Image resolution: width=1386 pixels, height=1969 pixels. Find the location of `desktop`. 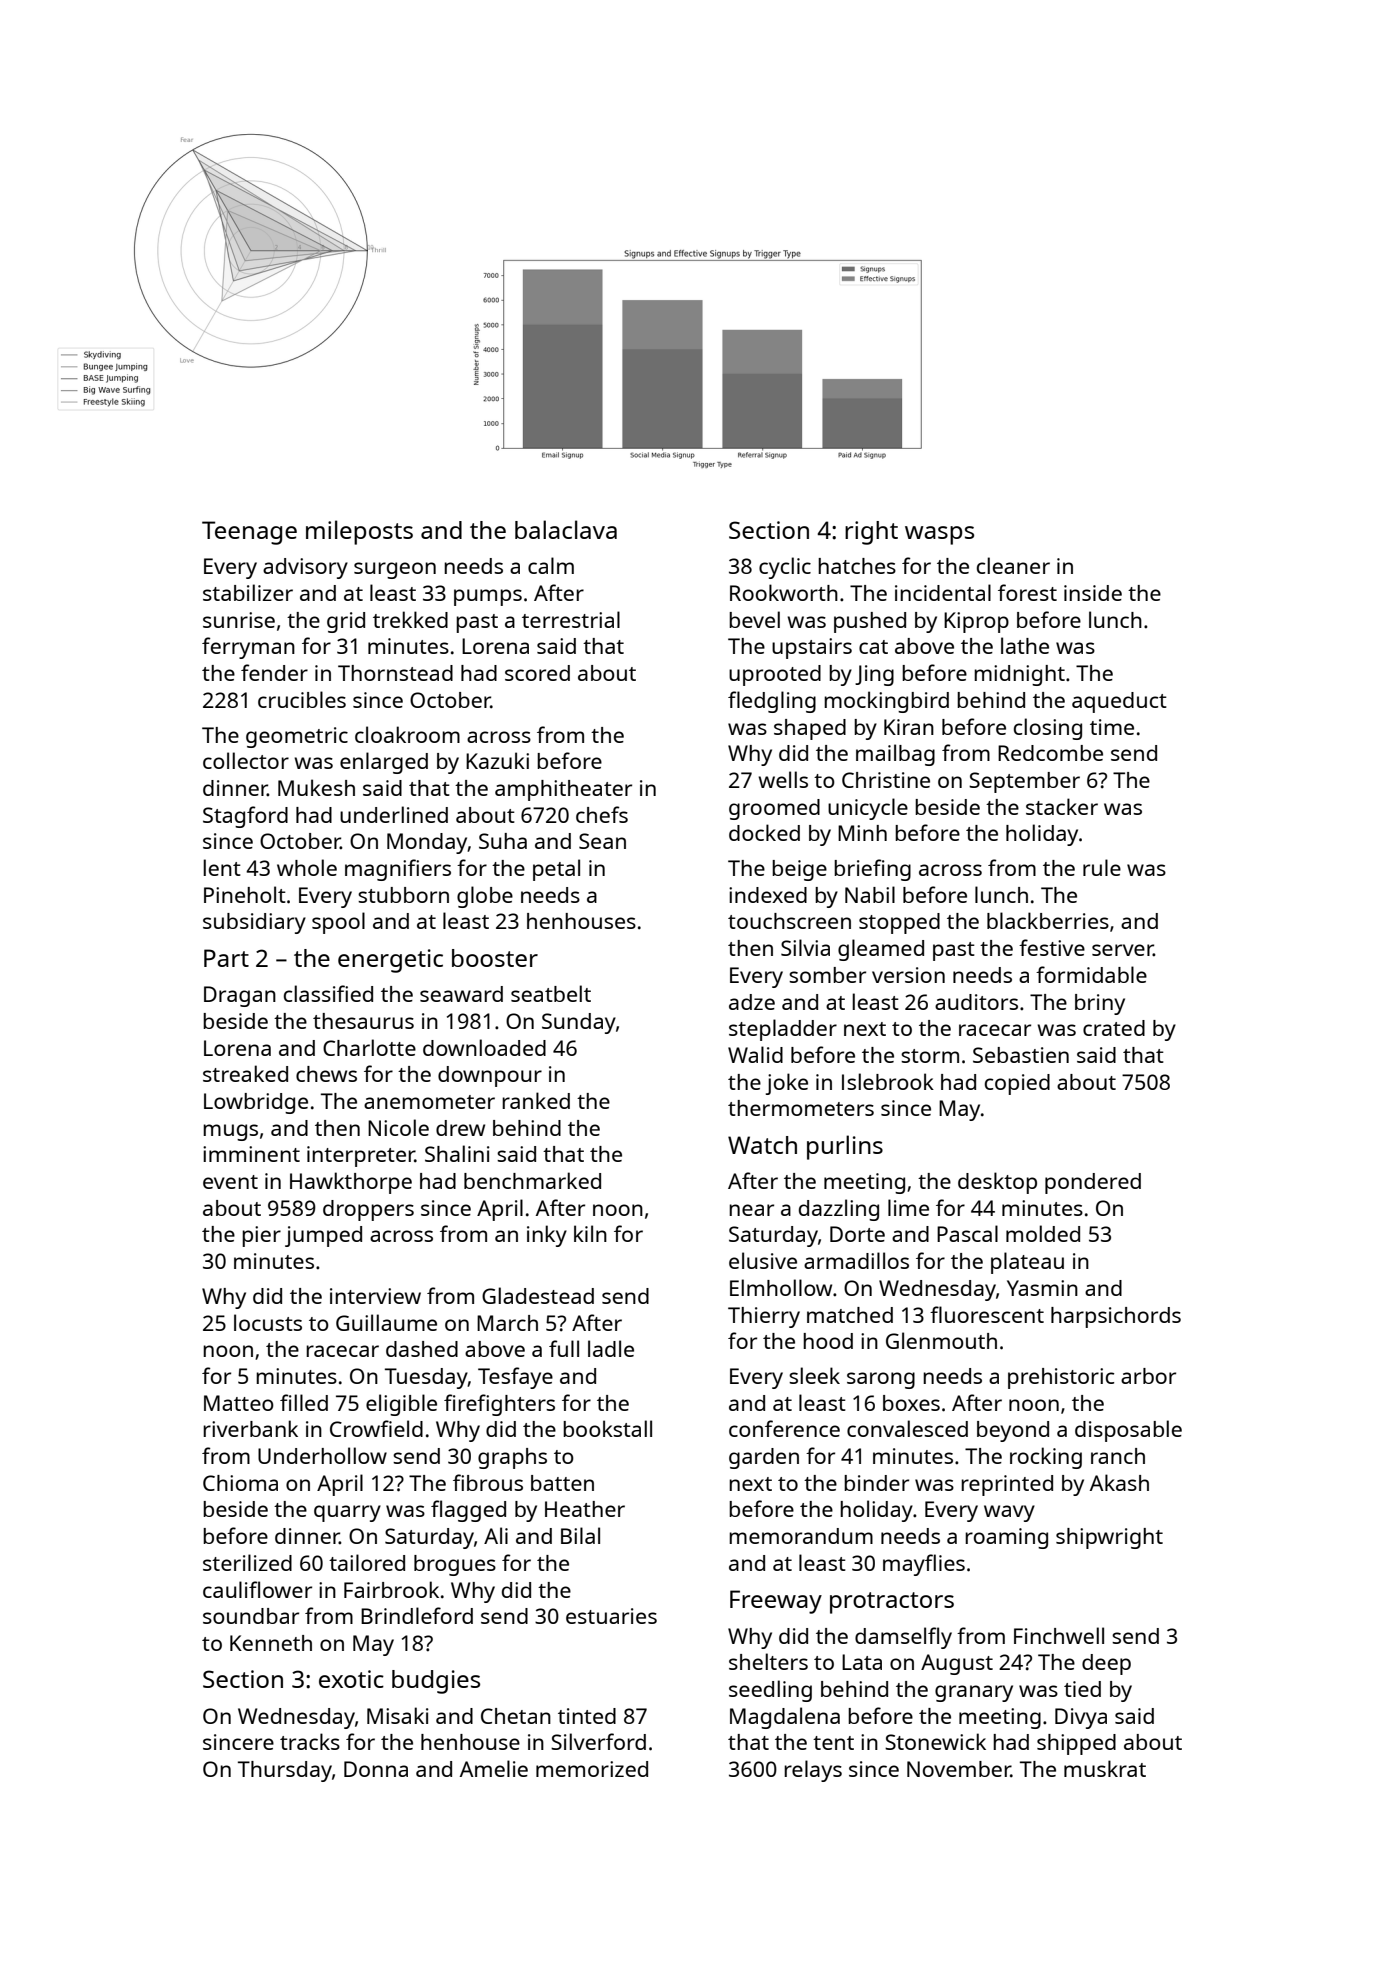

desktop is located at coordinates (997, 1183).
